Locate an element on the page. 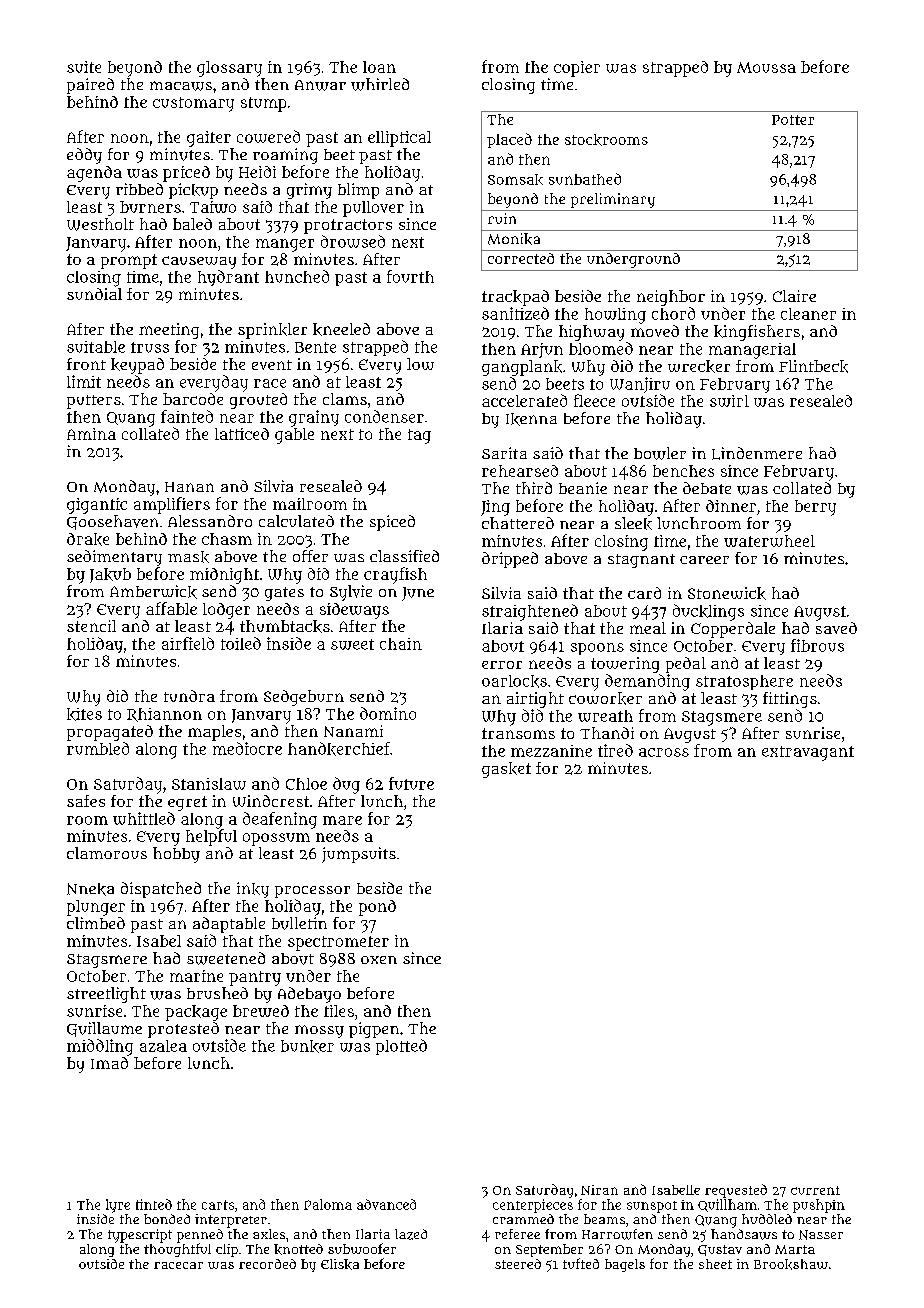  Potter is located at coordinates (793, 120).
